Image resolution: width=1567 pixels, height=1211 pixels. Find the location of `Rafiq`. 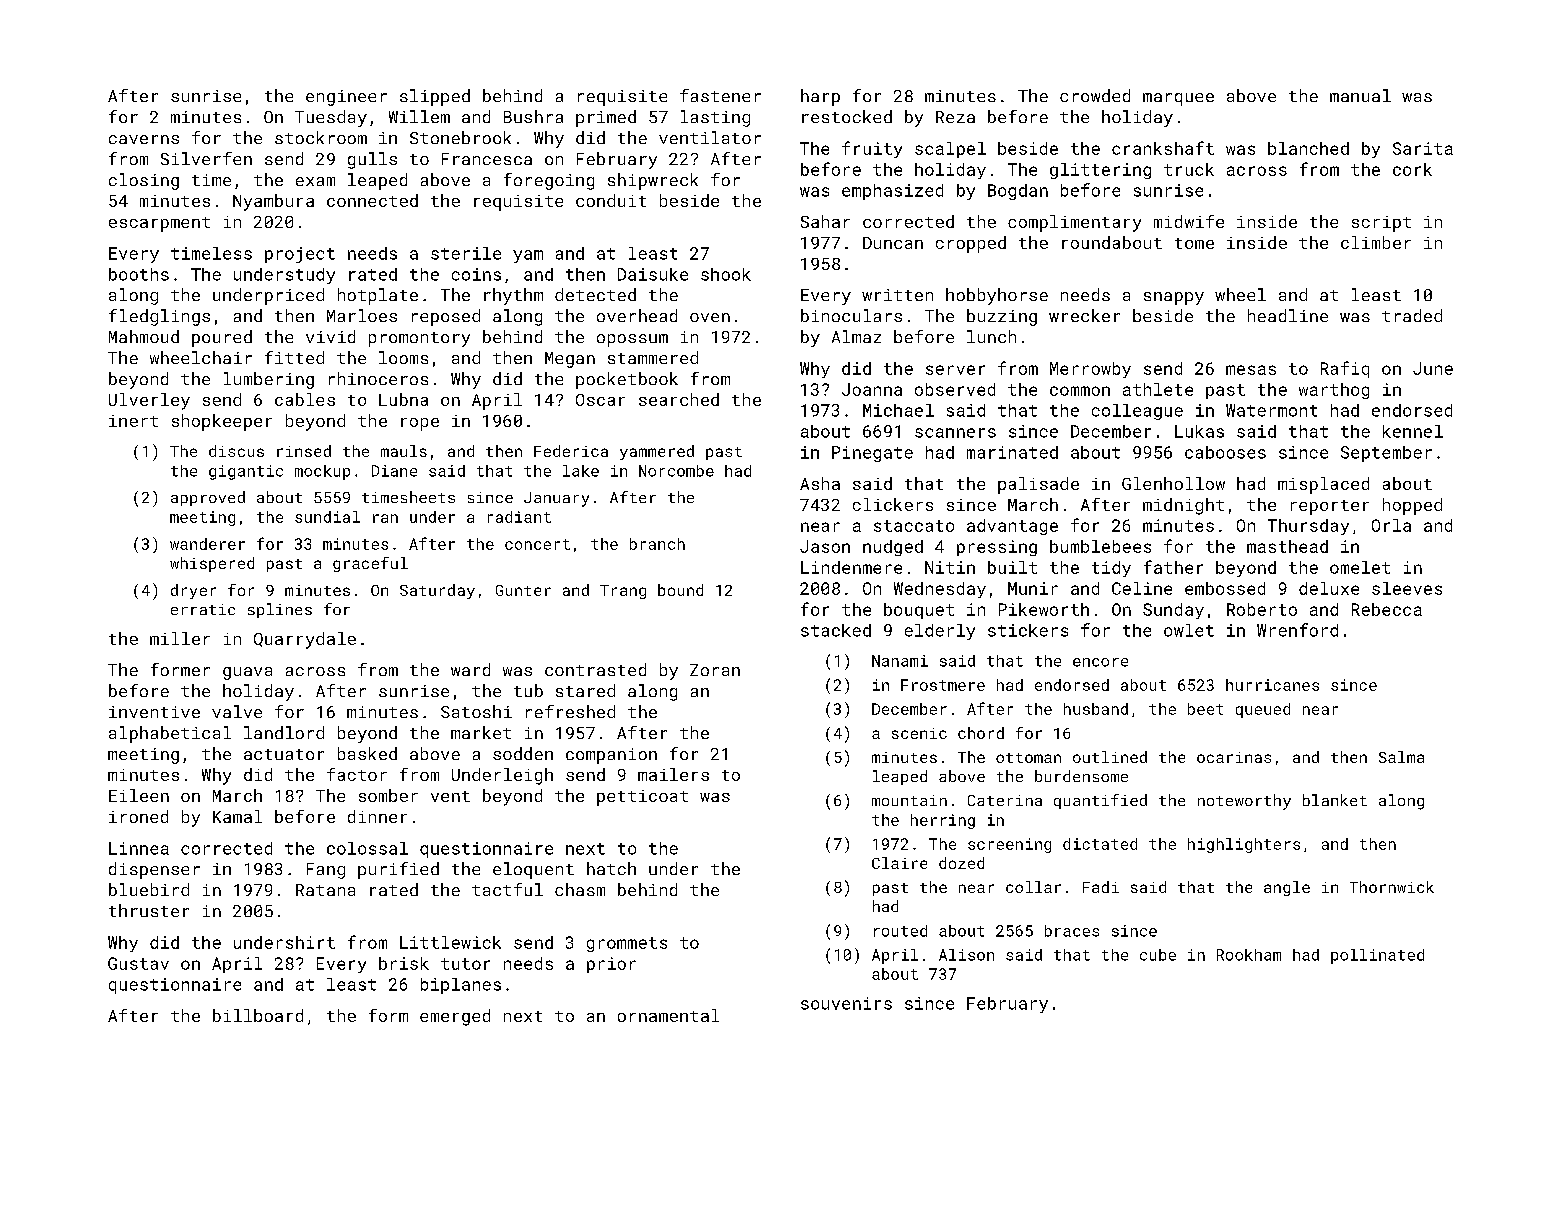

Rafiq is located at coordinates (1345, 369).
